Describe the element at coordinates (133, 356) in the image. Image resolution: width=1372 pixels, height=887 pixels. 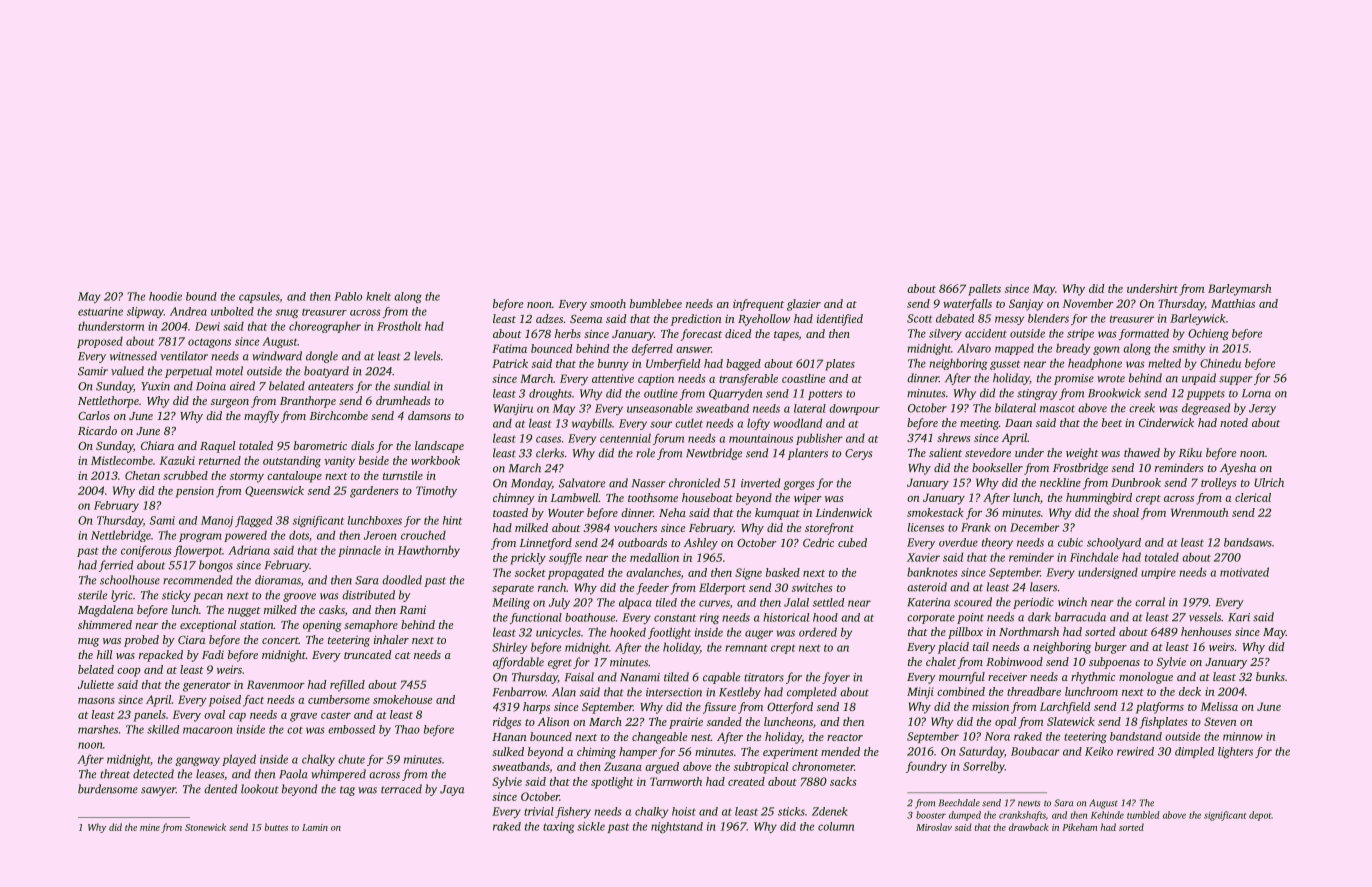
I see `witnessed` at that location.
